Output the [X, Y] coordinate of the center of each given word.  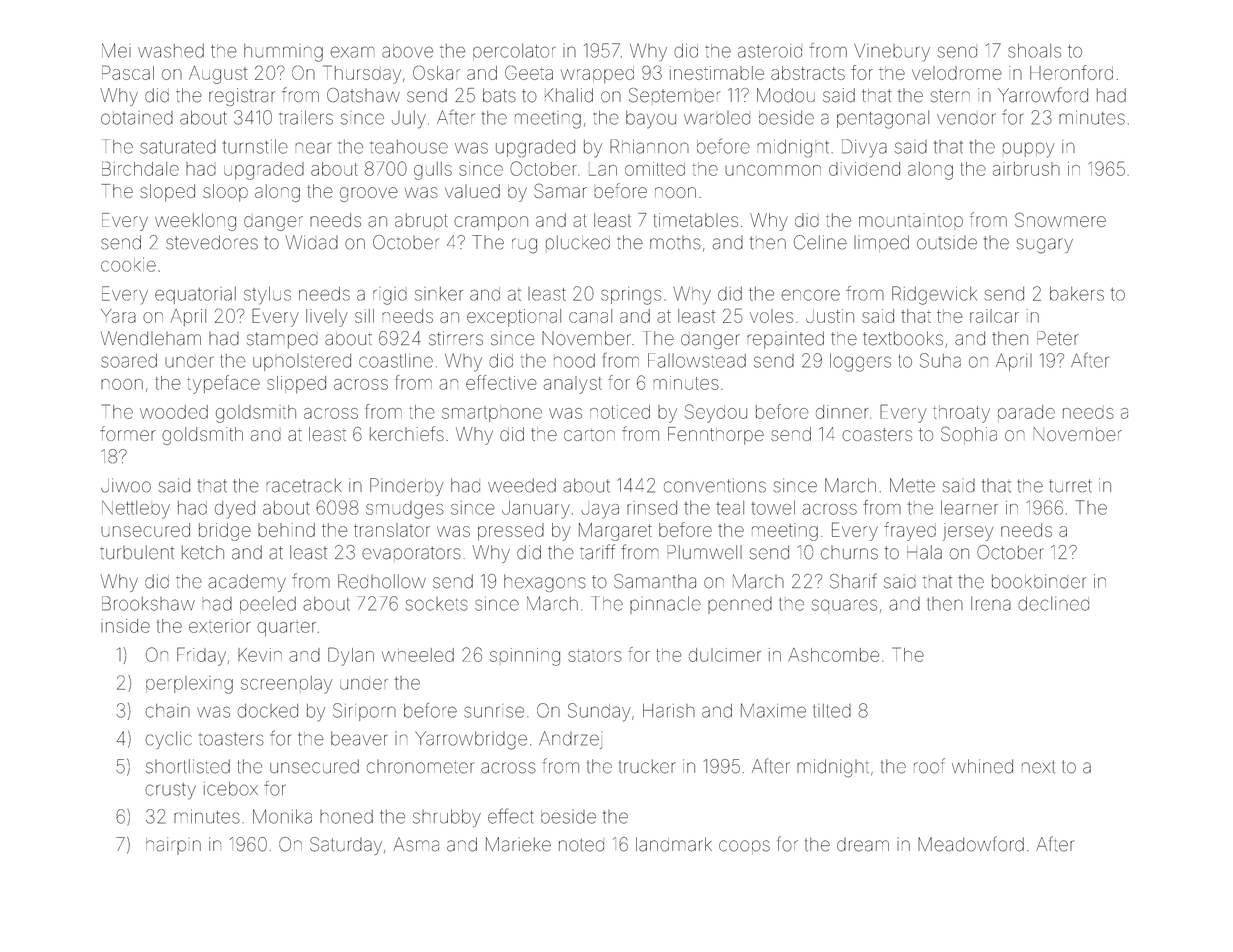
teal [730, 508]
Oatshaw [363, 95]
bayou [651, 120]
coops [744, 846]
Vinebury [892, 52]
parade [1026, 413]
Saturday [346, 846]
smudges [405, 510]
